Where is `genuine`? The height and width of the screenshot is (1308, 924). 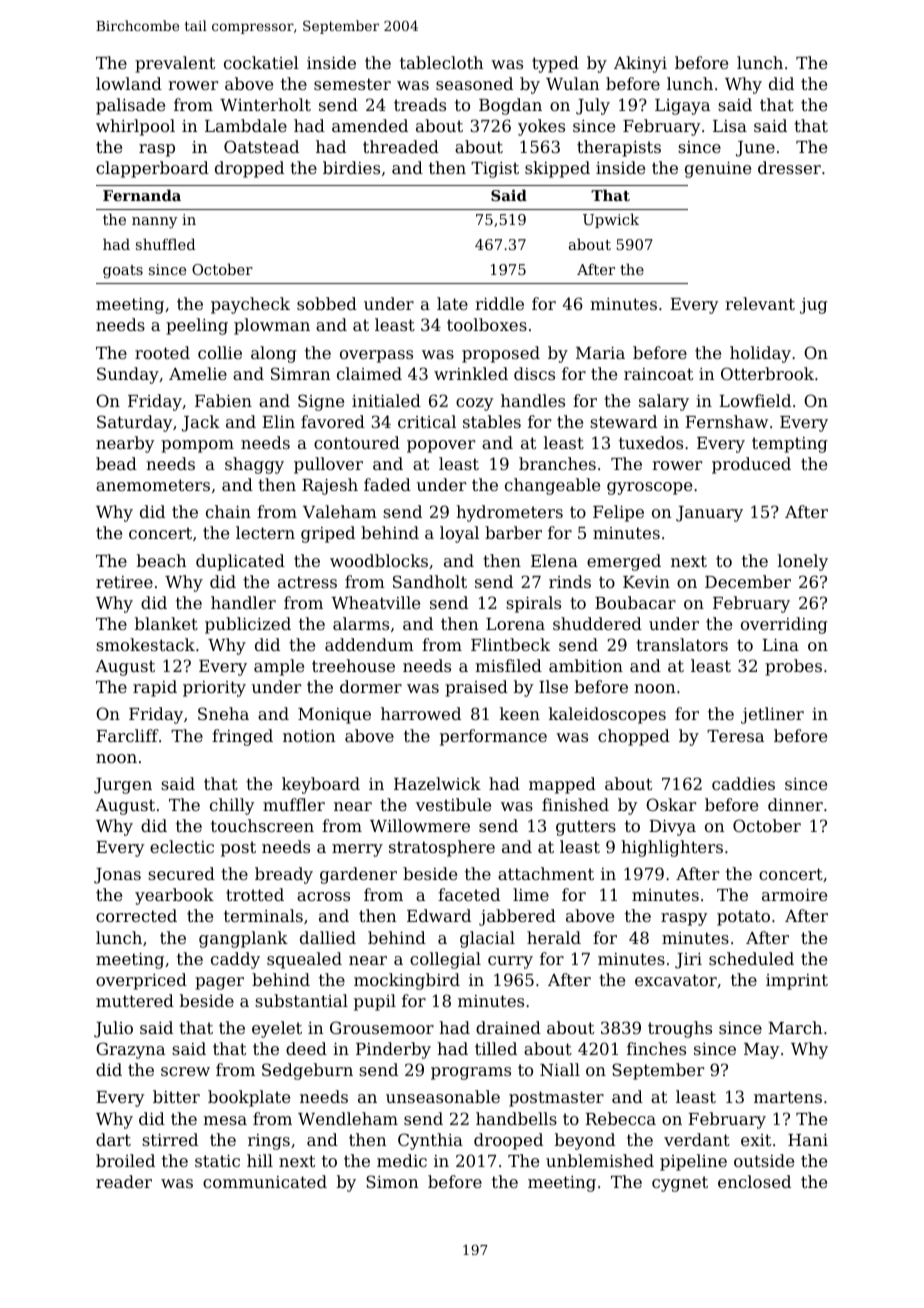
genuine is located at coordinates (718, 170).
